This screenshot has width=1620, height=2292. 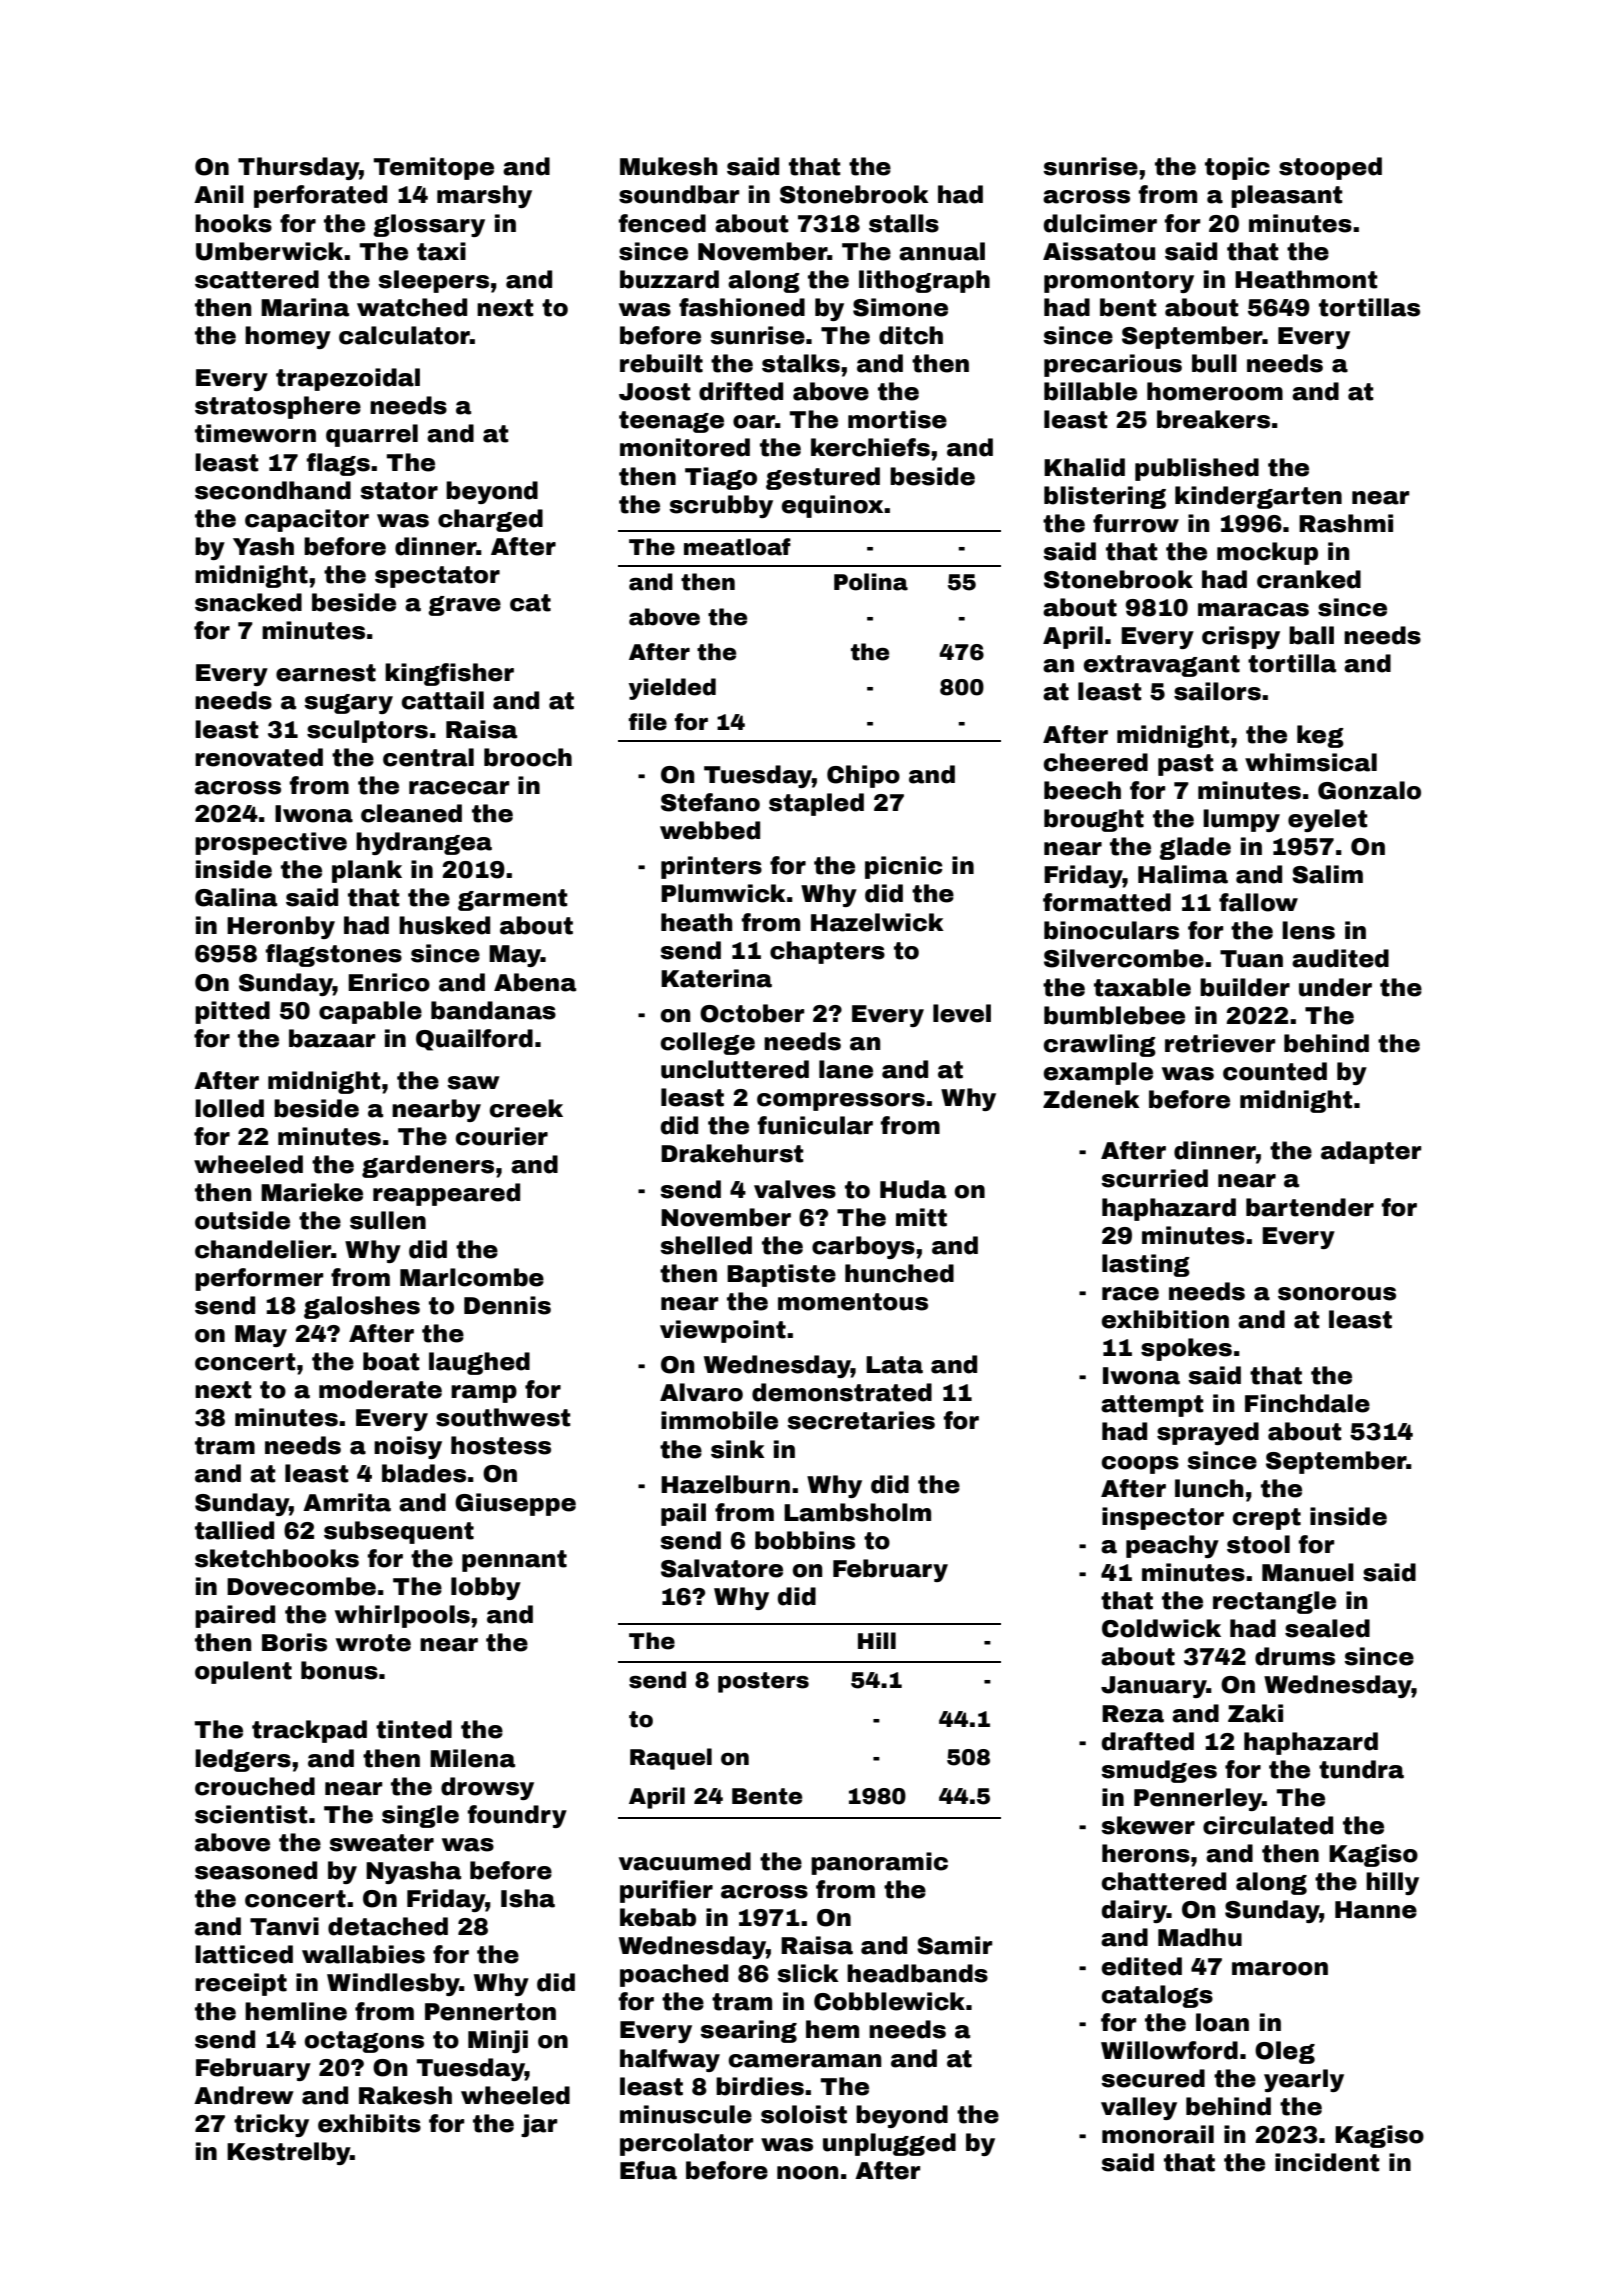 I want to click on dulcimer, so click(x=1100, y=223).
